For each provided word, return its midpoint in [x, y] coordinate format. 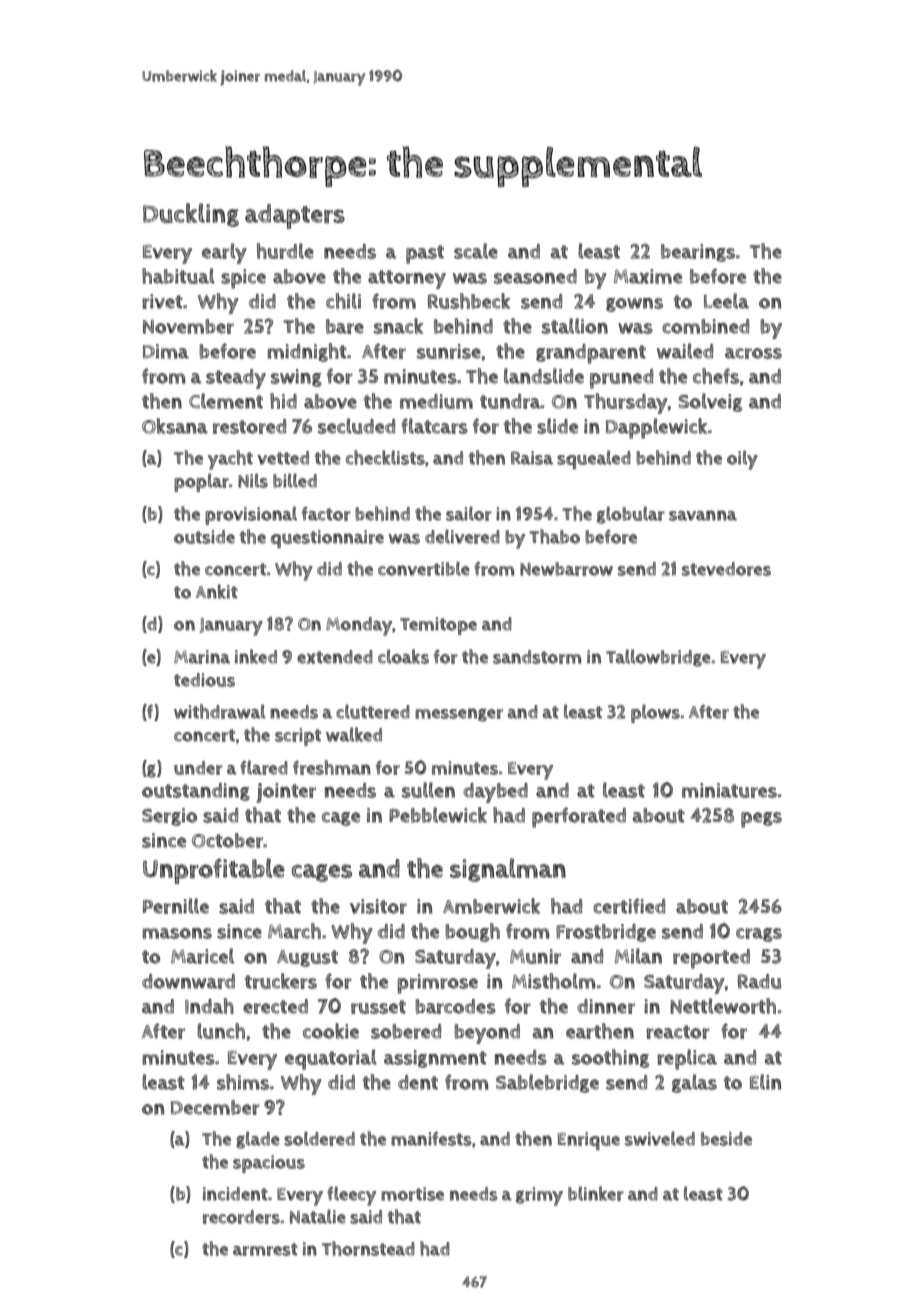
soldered [319, 1138]
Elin [765, 1082]
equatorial [331, 1059]
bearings [698, 253]
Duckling [191, 215]
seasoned [535, 276]
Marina [202, 657]
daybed [495, 793]
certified [629, 906]
